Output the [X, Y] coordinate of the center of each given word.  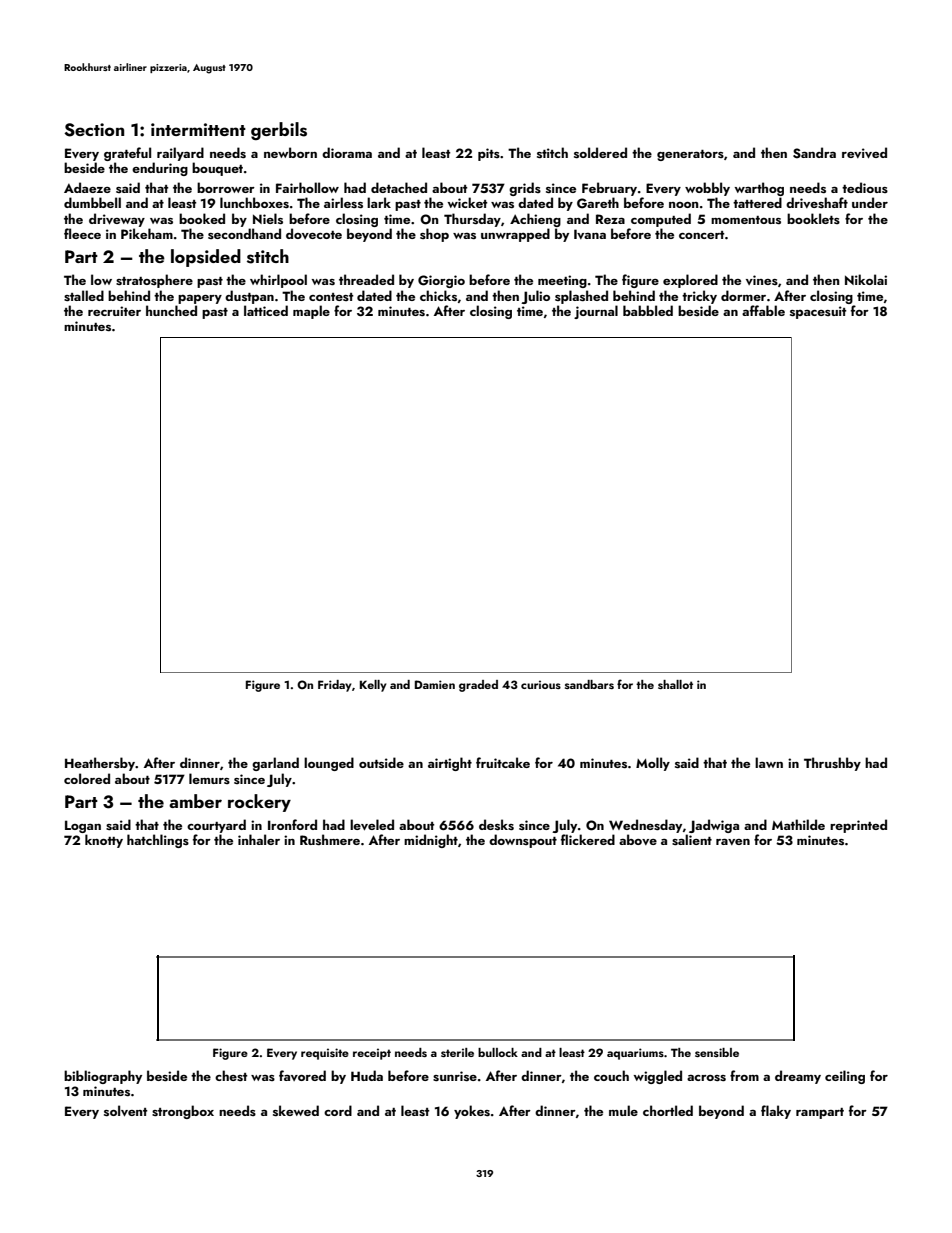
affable [763, 310]
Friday [335, 686]
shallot [675, 684]
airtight [450, 764]
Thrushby [832, 764]
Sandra [814, 153]
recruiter [114, 311]
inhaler [259, 839]
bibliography [103, 1077]
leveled [372, 825]
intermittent [198, 129]
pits [489, 154]
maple [311, 312]
